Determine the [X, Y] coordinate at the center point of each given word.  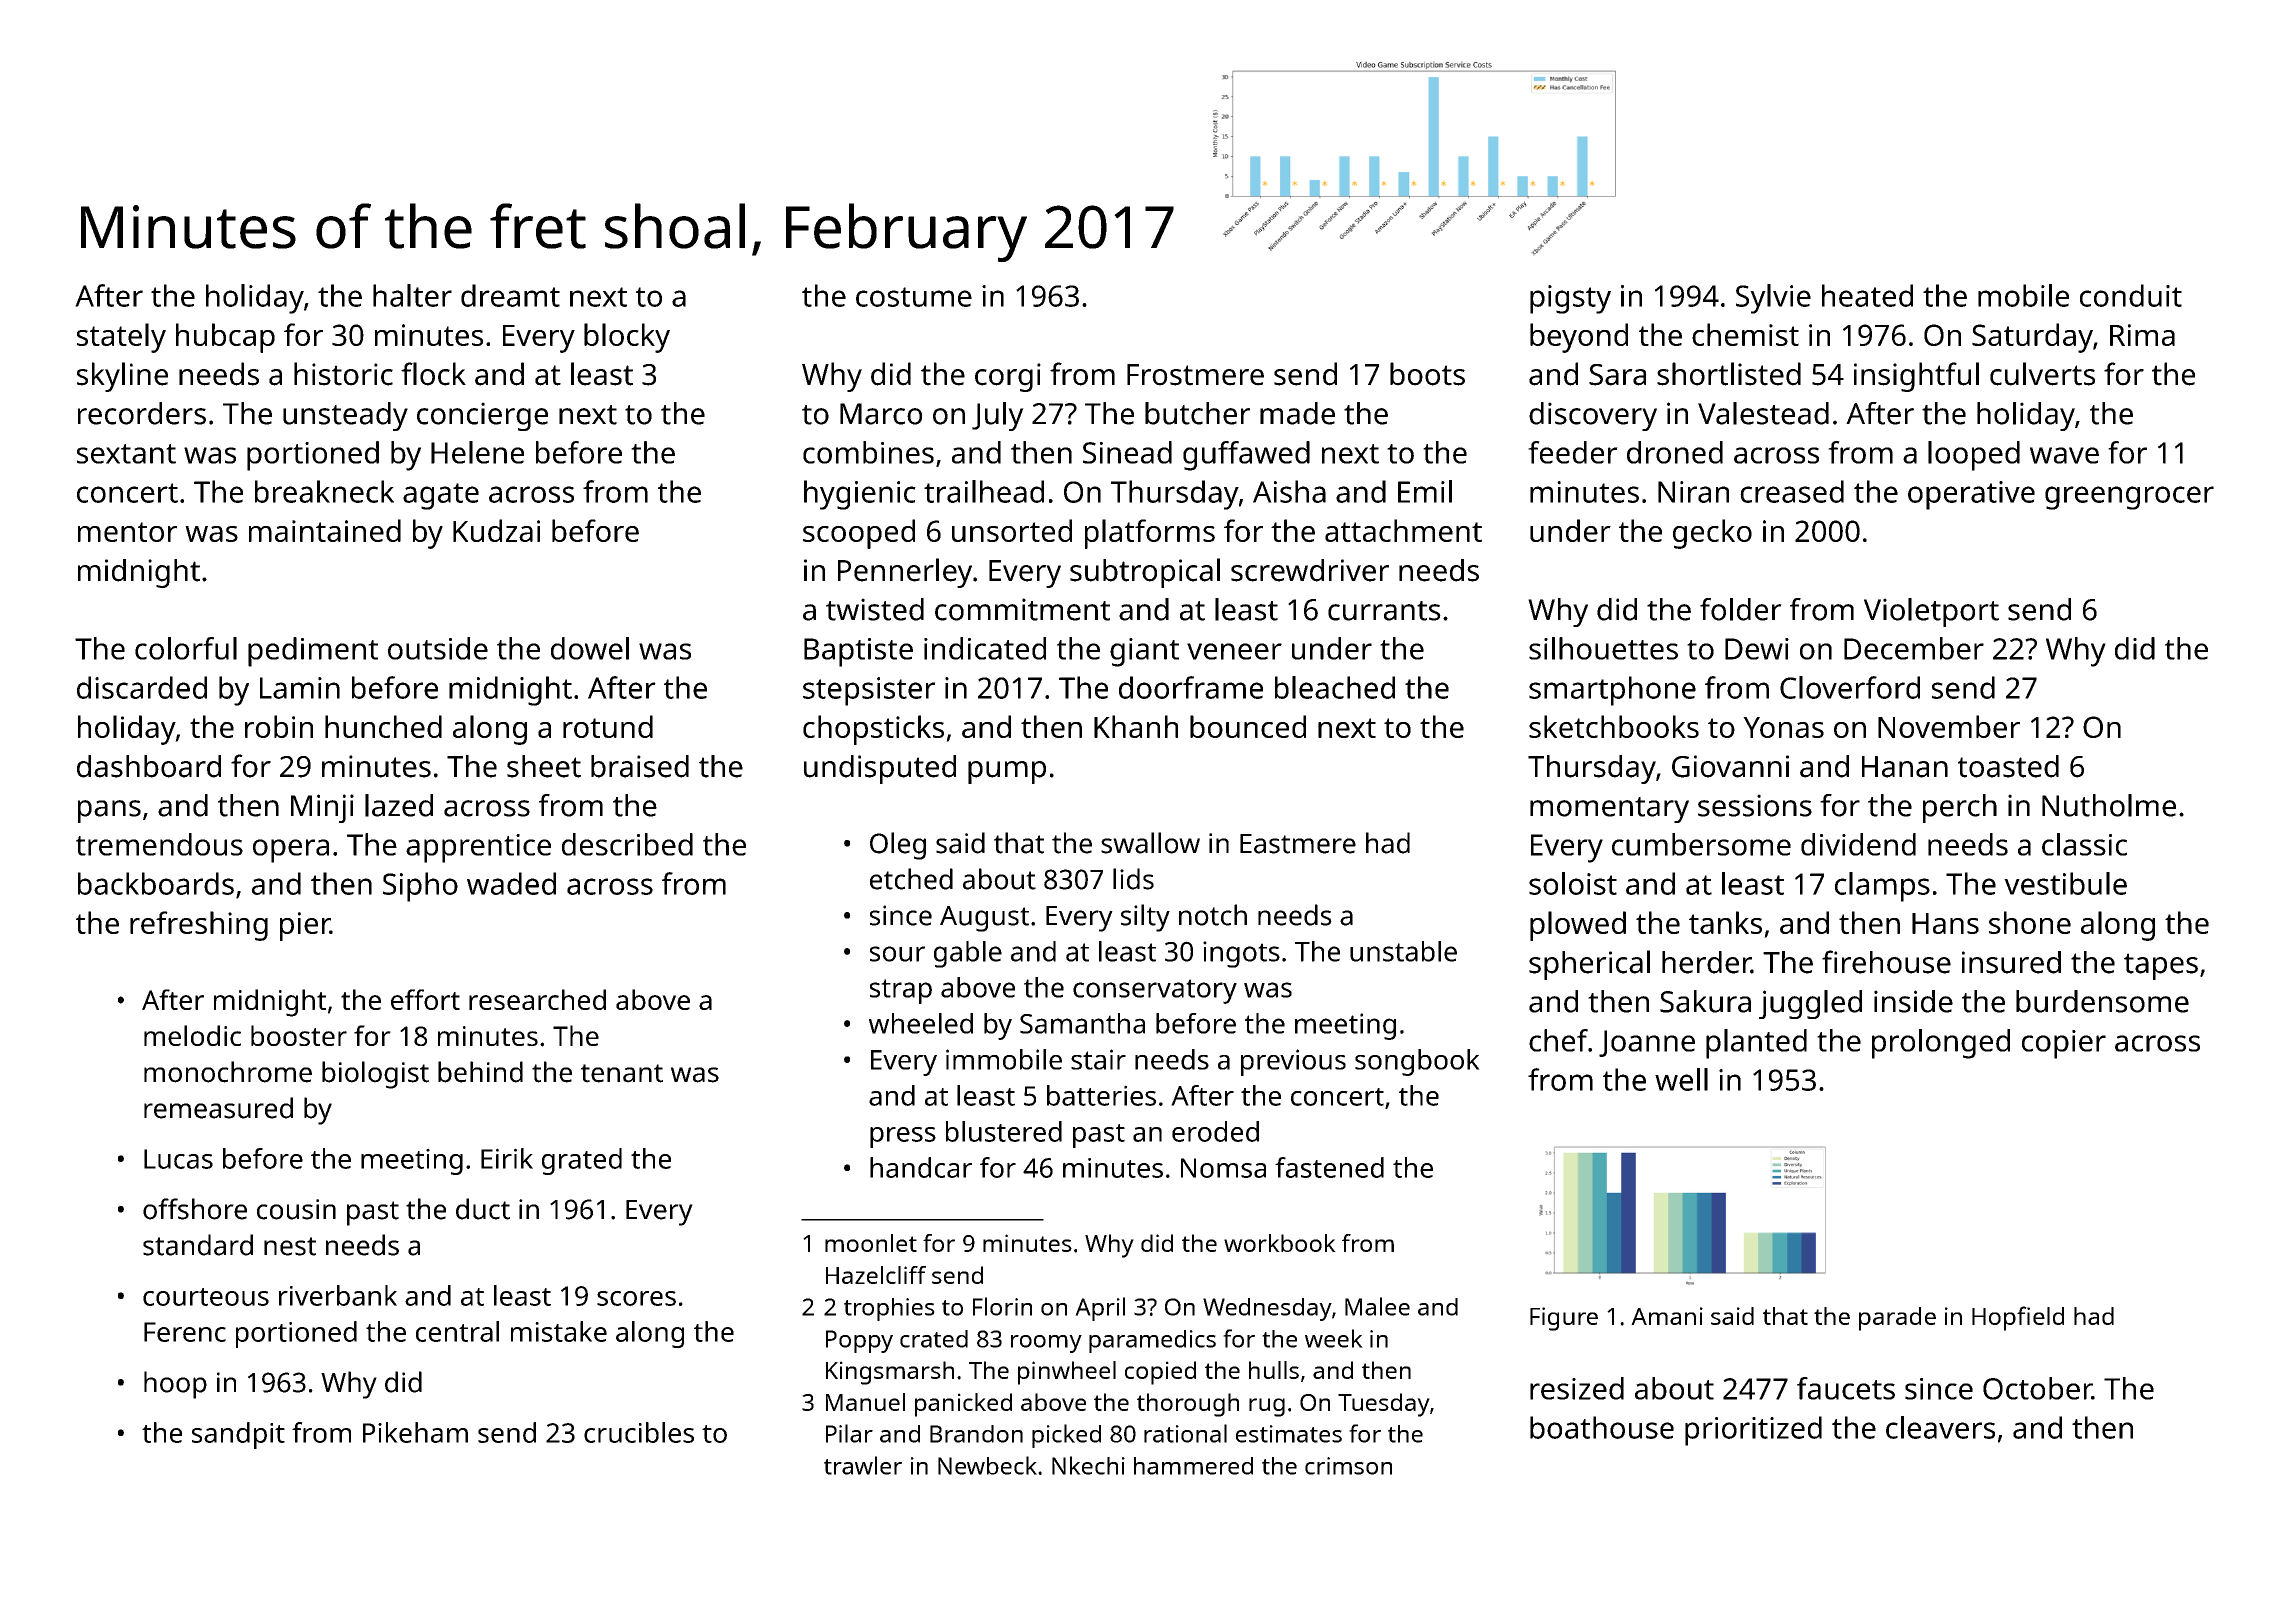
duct [483, 1209]
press [903, 1137]
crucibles [639, 1432]
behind [480, 1072]
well [1681, 1079]
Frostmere [1195, 375]
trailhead [984, 491]
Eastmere [1298, 844]
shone [2030, 922]
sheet [544, 766]
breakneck [324, 491]
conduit [2131, 295]
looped [1974, 456]
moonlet [871, 1243]
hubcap [225, 338]
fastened [1329, 1167]
